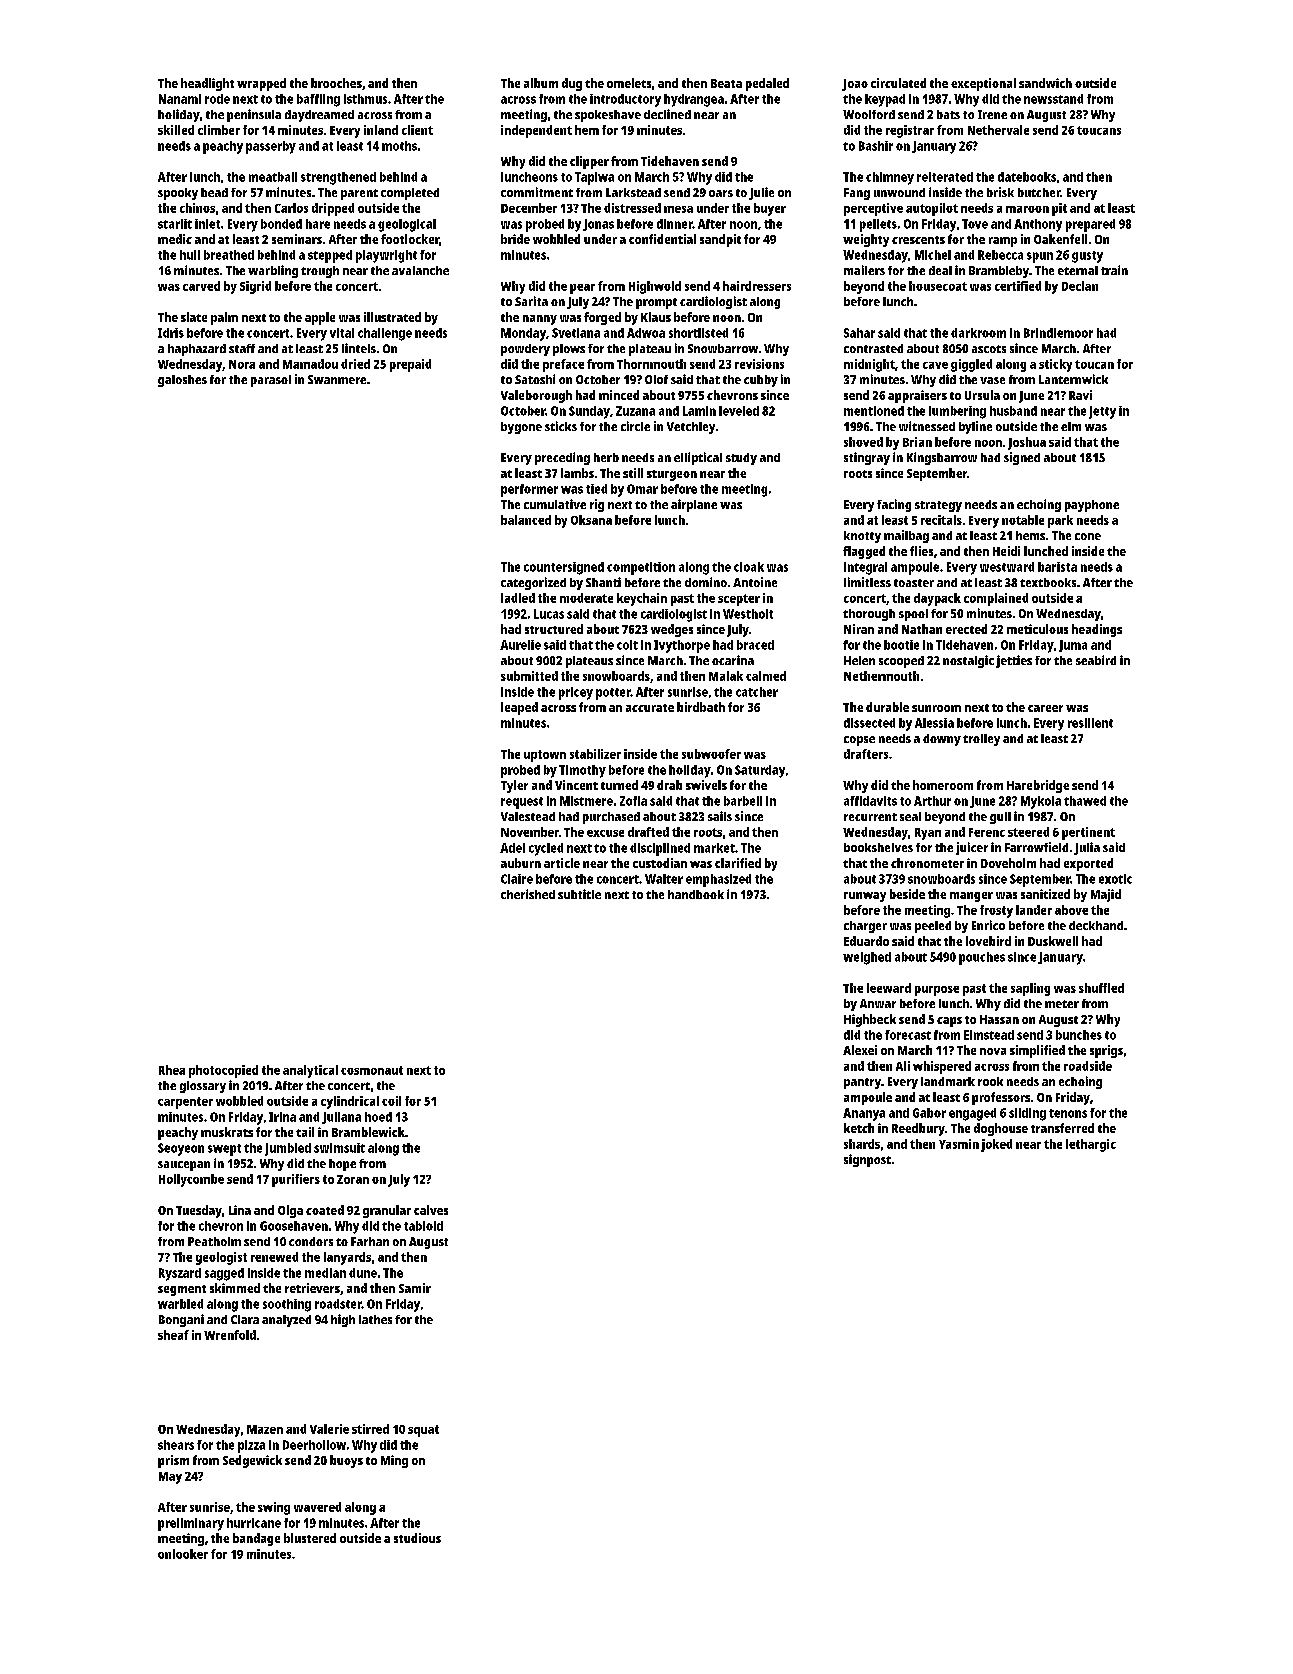  Describe the element at coordinates (423, 1431) in the document. I see `squat` at that location.
